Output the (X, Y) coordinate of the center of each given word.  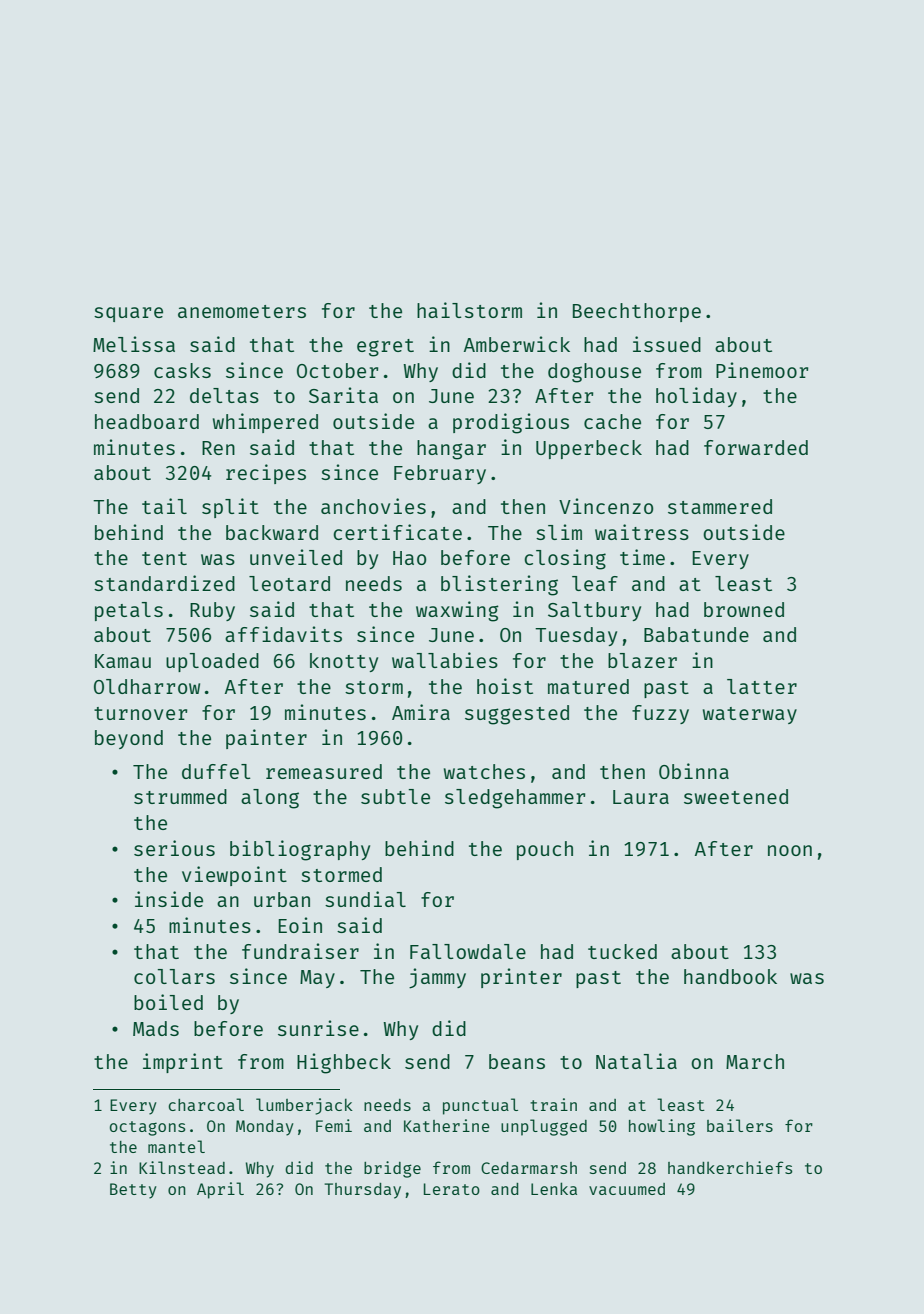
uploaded (212, 662)
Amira (421, 712)
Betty (133, 1191)
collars (174, 976)
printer (521, 978)
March (755, 1061)
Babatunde (696, 634)
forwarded (756, 447)
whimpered (265, 423)
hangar (451, 450)
